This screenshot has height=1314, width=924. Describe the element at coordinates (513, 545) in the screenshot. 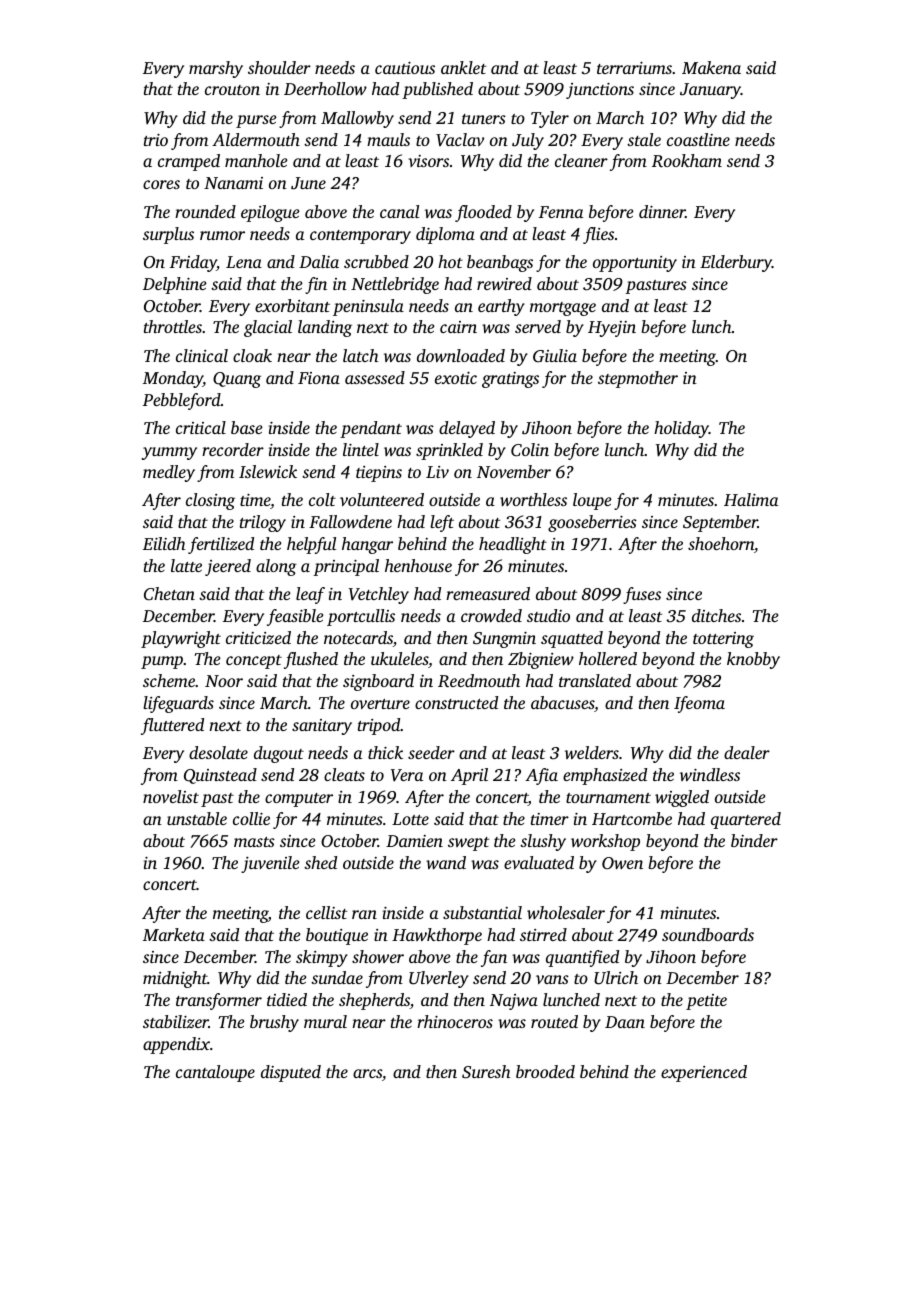

I see `headlight` at that location.
